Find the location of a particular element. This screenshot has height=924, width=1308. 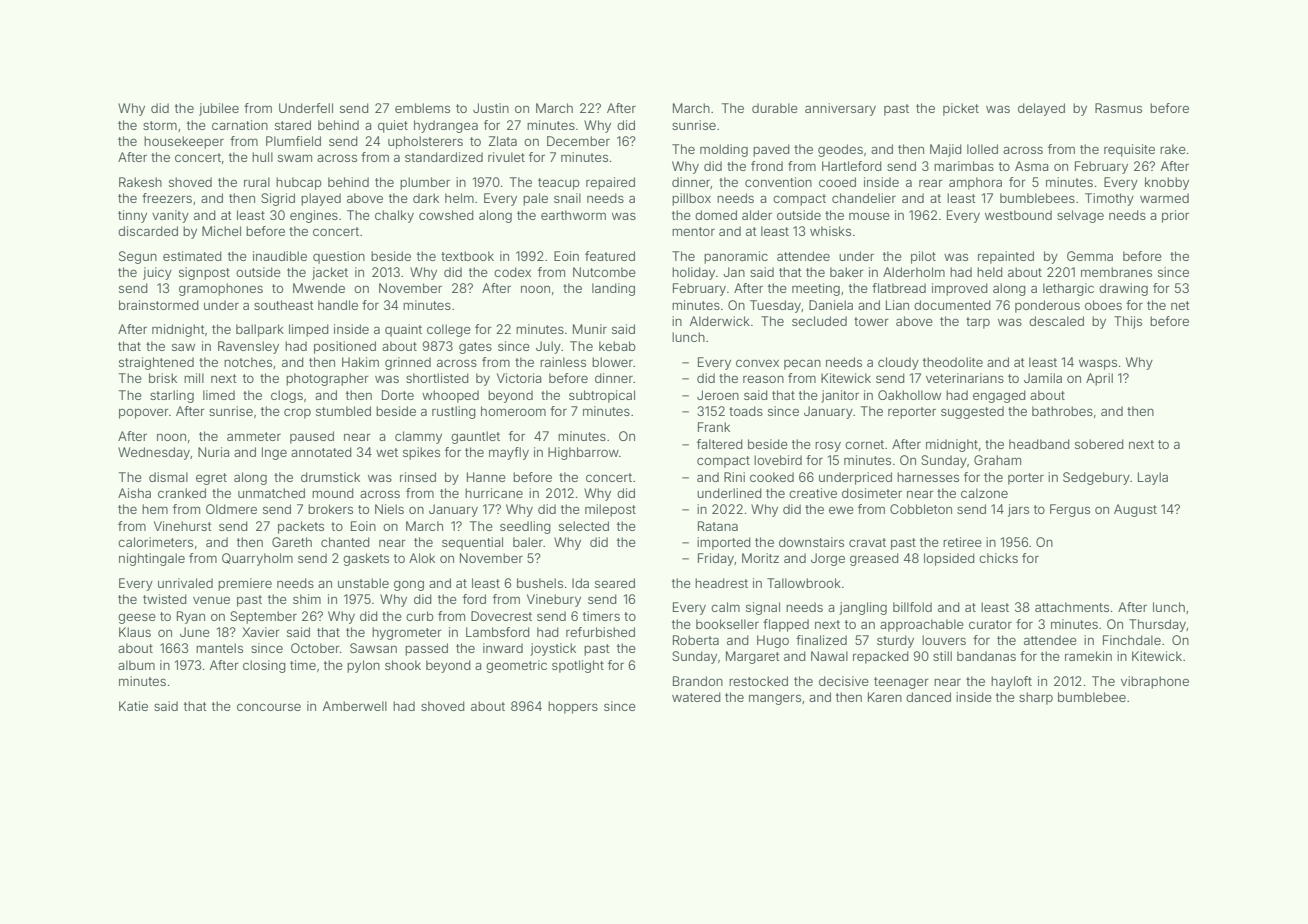

lethargic is located at coordinates (1068, 289).
